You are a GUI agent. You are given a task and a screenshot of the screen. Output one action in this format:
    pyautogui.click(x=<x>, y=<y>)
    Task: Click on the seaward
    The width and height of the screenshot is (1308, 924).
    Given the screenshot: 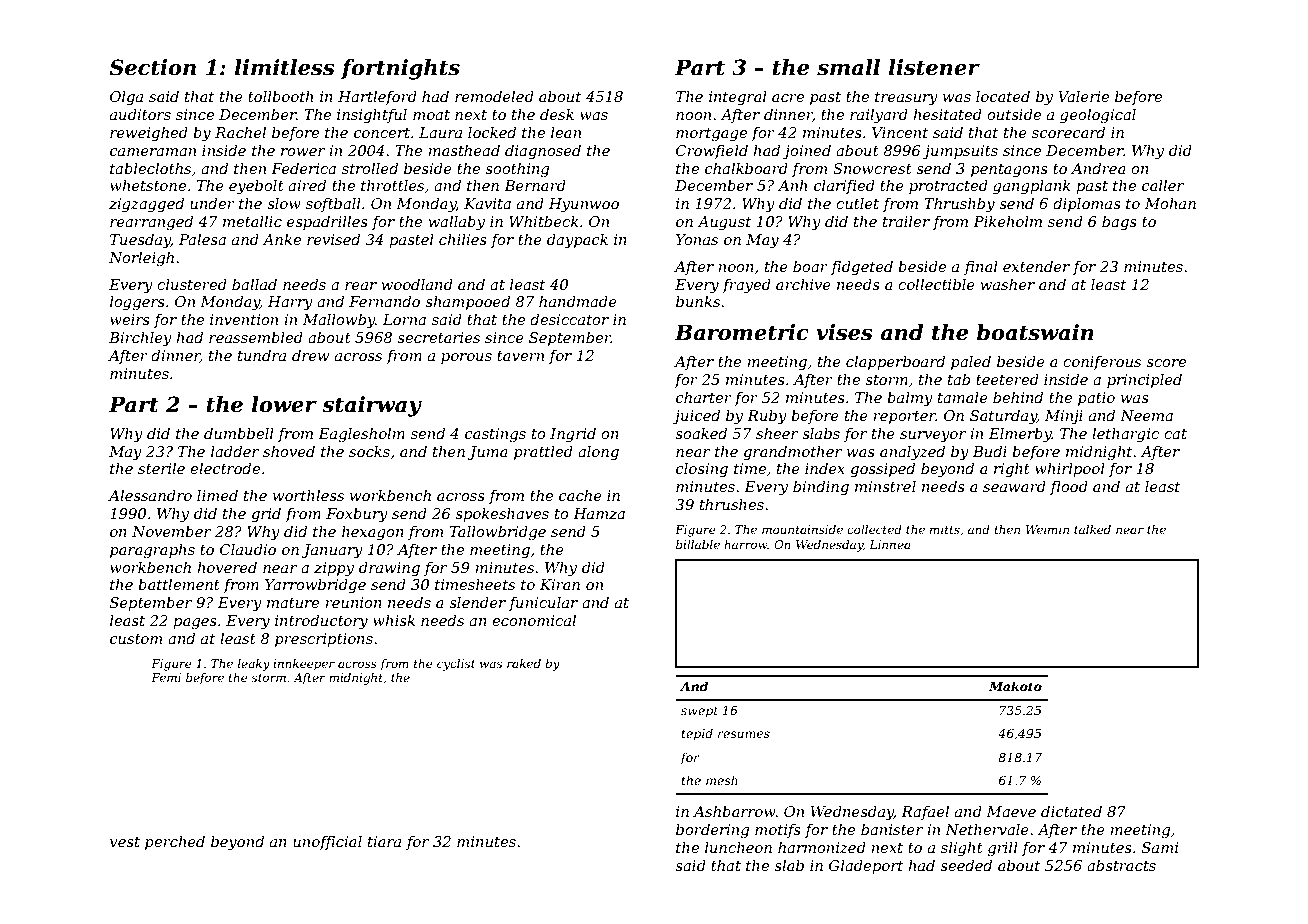 What is the action you would take?
    pyautogui.click(x=1014, y=486)
